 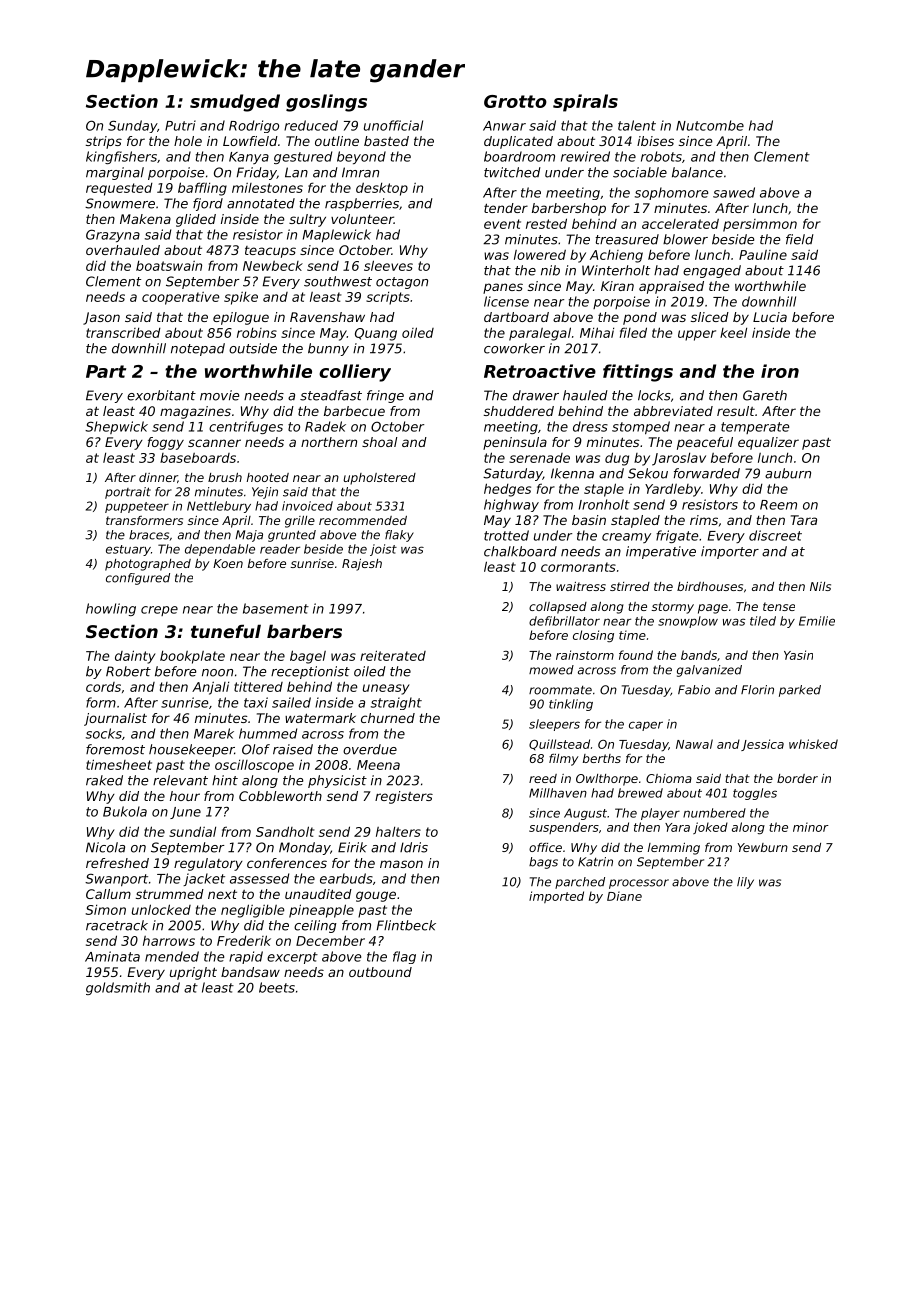 What do you see at coordinates (276, 608) in the screenshot?
I see `basement` at bounding box center [276, 608].
